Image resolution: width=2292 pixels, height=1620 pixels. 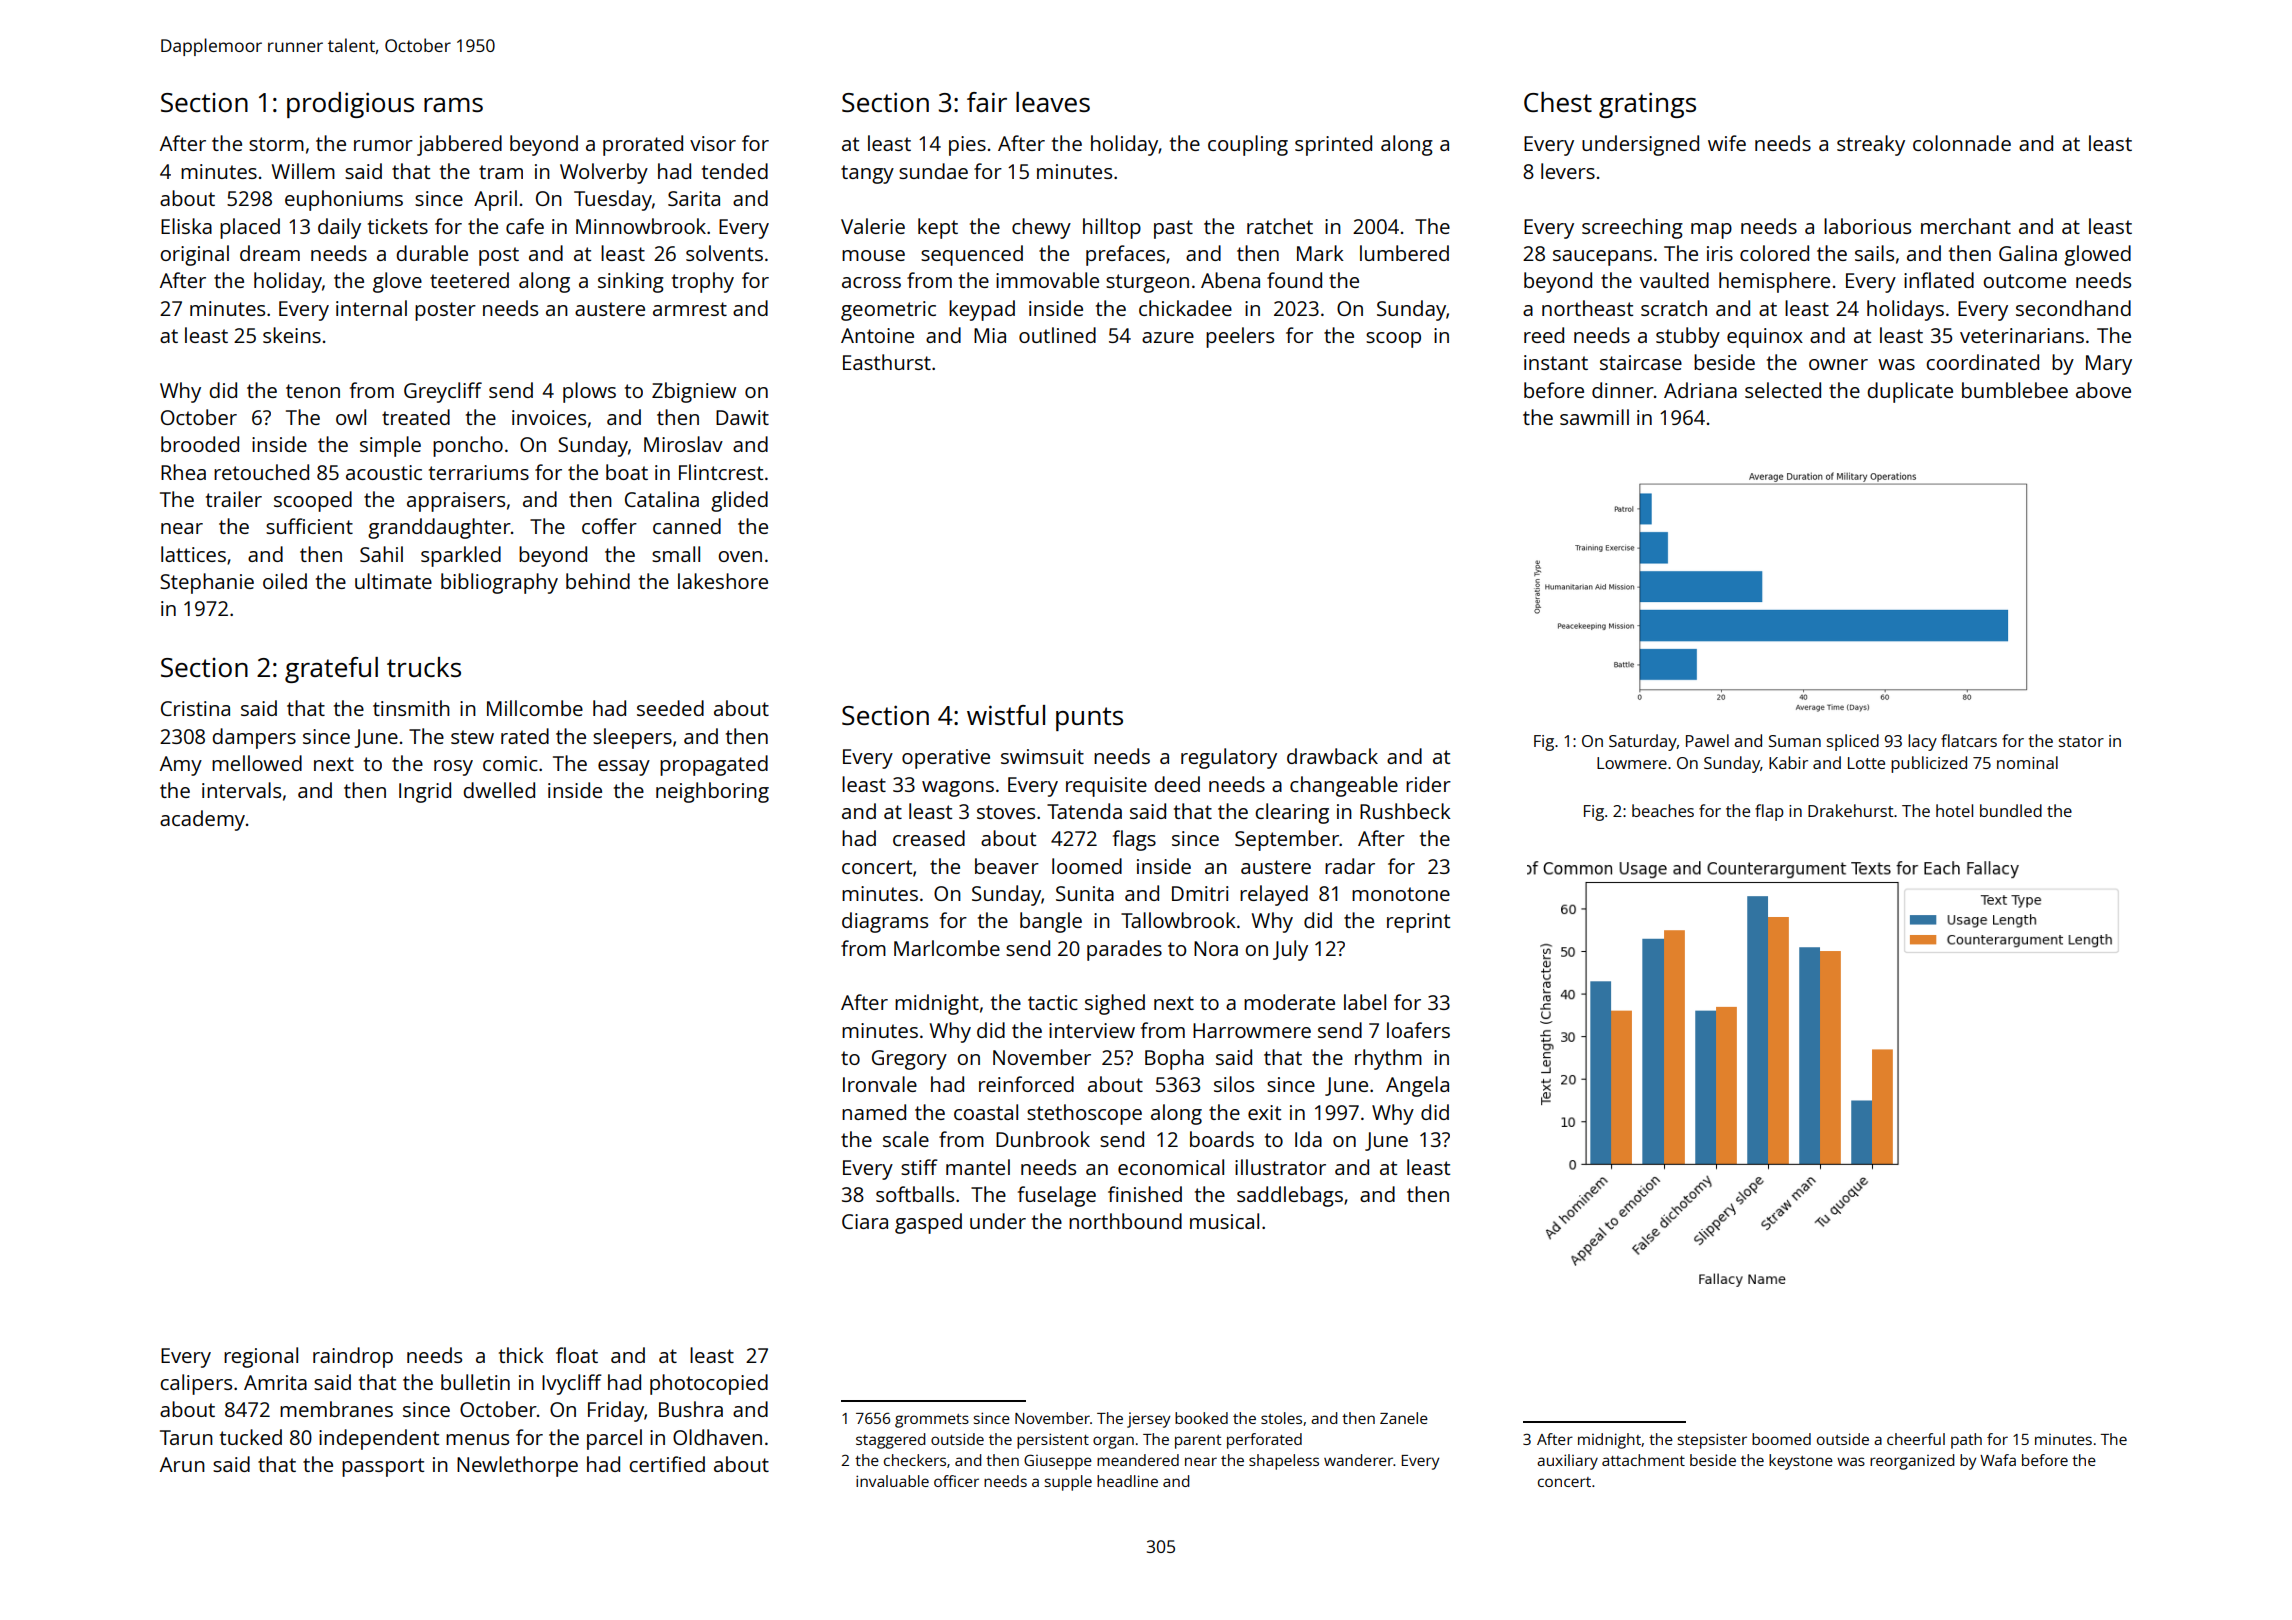 I want to click on mantel, so click(x=978, y=1167).
